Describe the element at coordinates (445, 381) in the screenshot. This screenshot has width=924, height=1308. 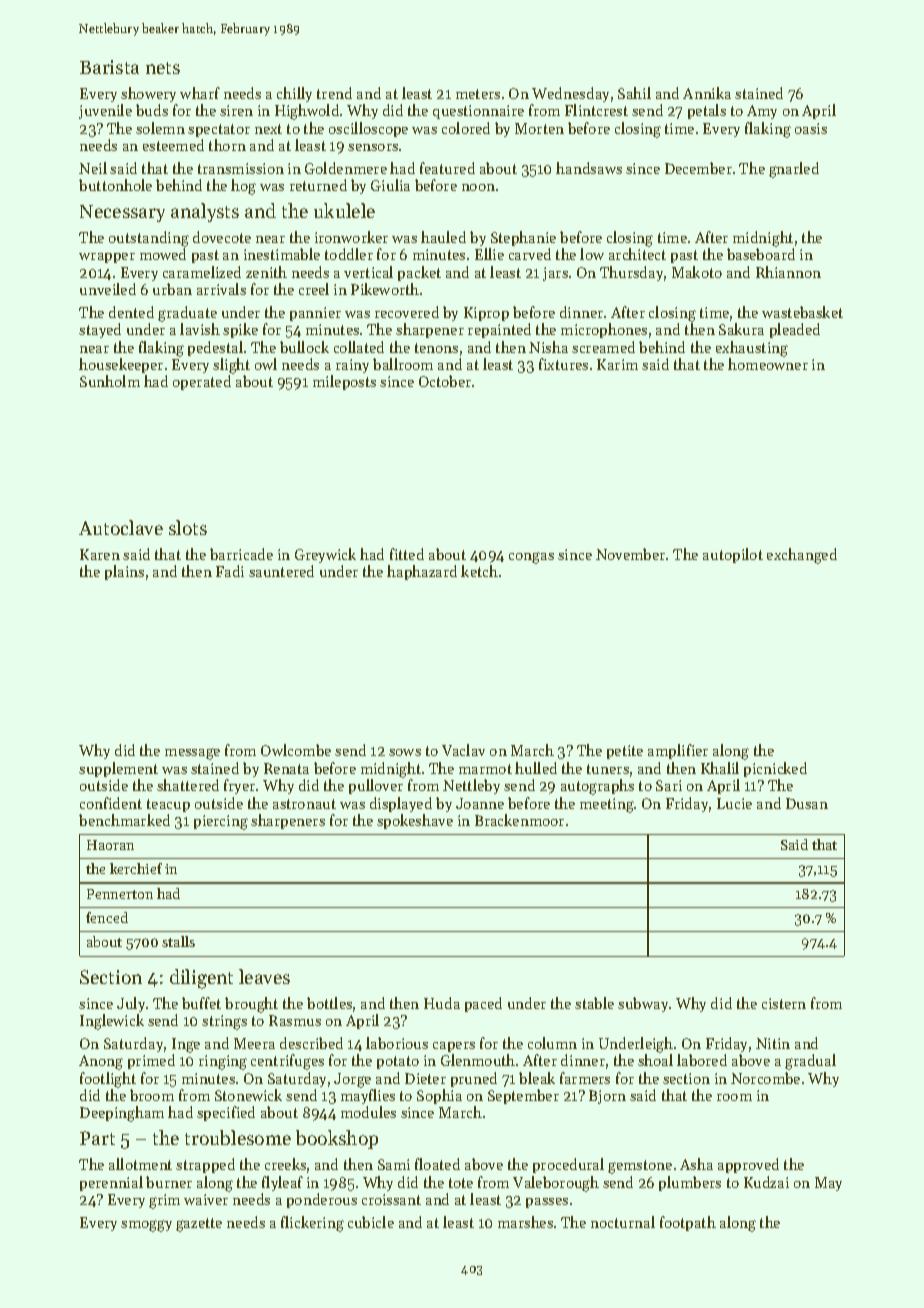
I see `October` at that location.
